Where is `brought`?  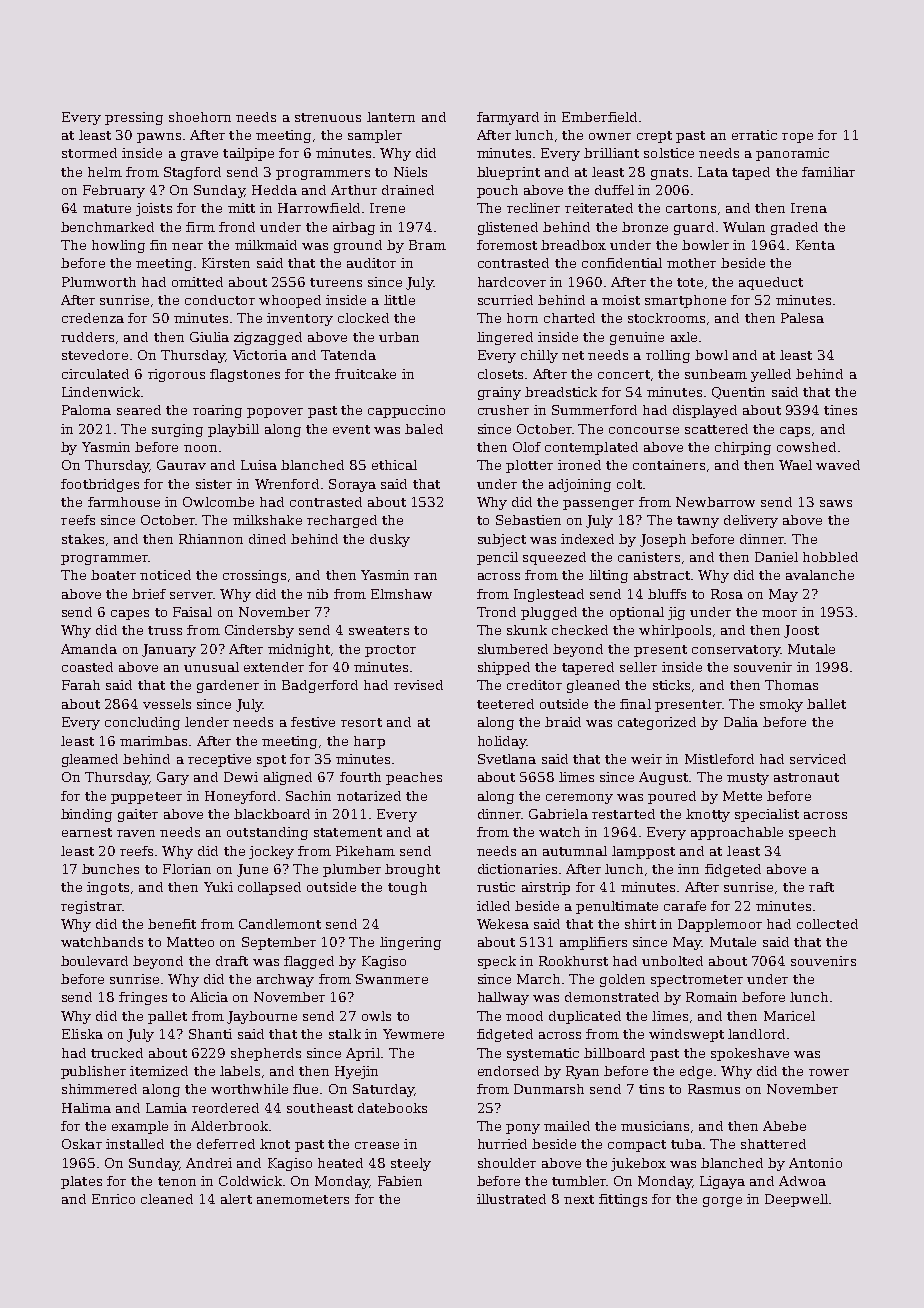 brought is located at coordinates (412, 870).
